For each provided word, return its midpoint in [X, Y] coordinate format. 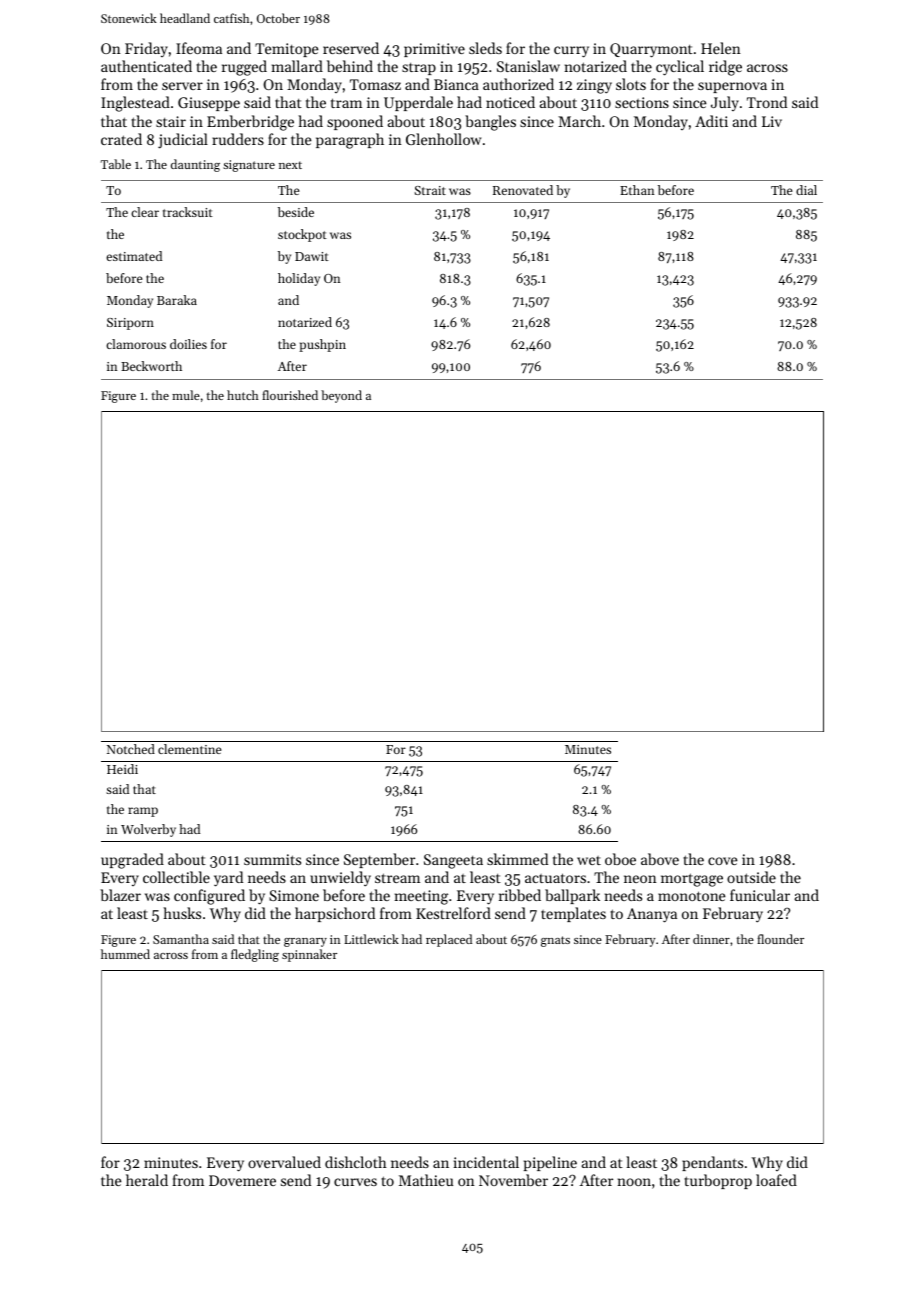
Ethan [637, 190]
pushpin [322, 345]
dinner [711, 939]
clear [145, 212]
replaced [449, 940]
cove [723, 861]
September [379, 860]
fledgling [255, 955]
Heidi [122, 769]
